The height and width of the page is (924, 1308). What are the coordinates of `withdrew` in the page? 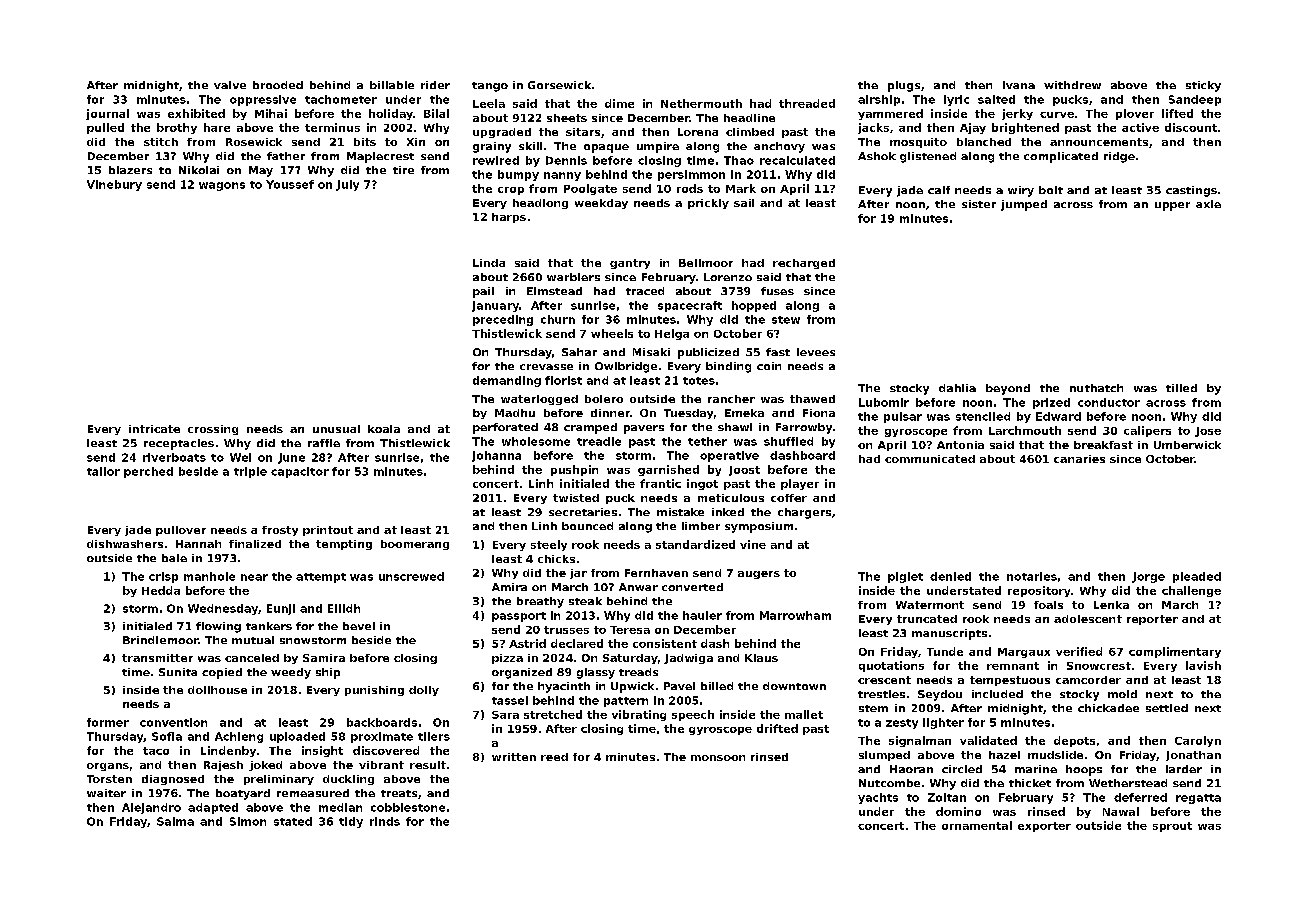 It's located at (1072, 85).
